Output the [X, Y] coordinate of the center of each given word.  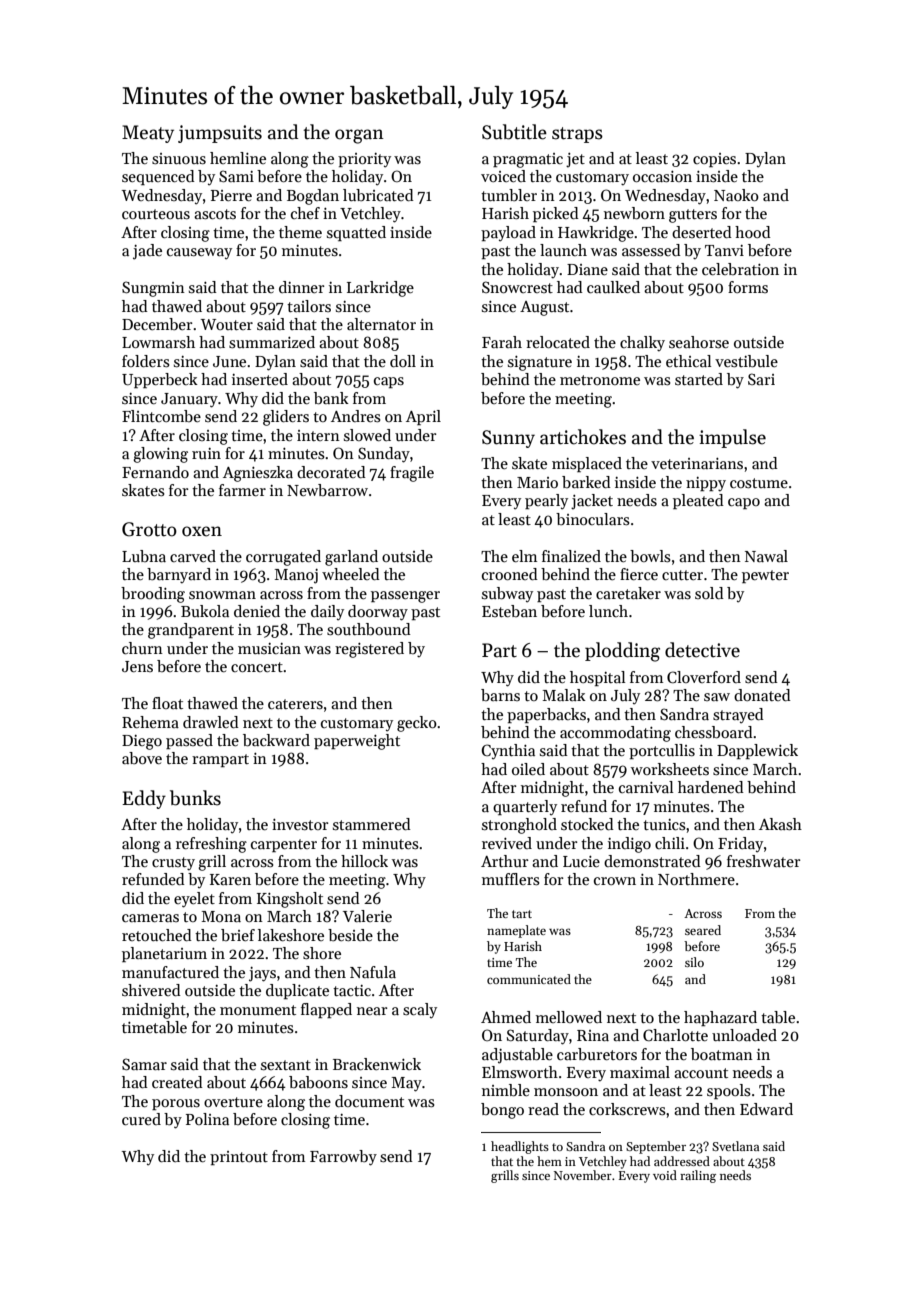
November [583, 1175]
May [407, 1084]
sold [709, 593]
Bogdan [313, 197]
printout [239, 1158]
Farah [502, 342]
